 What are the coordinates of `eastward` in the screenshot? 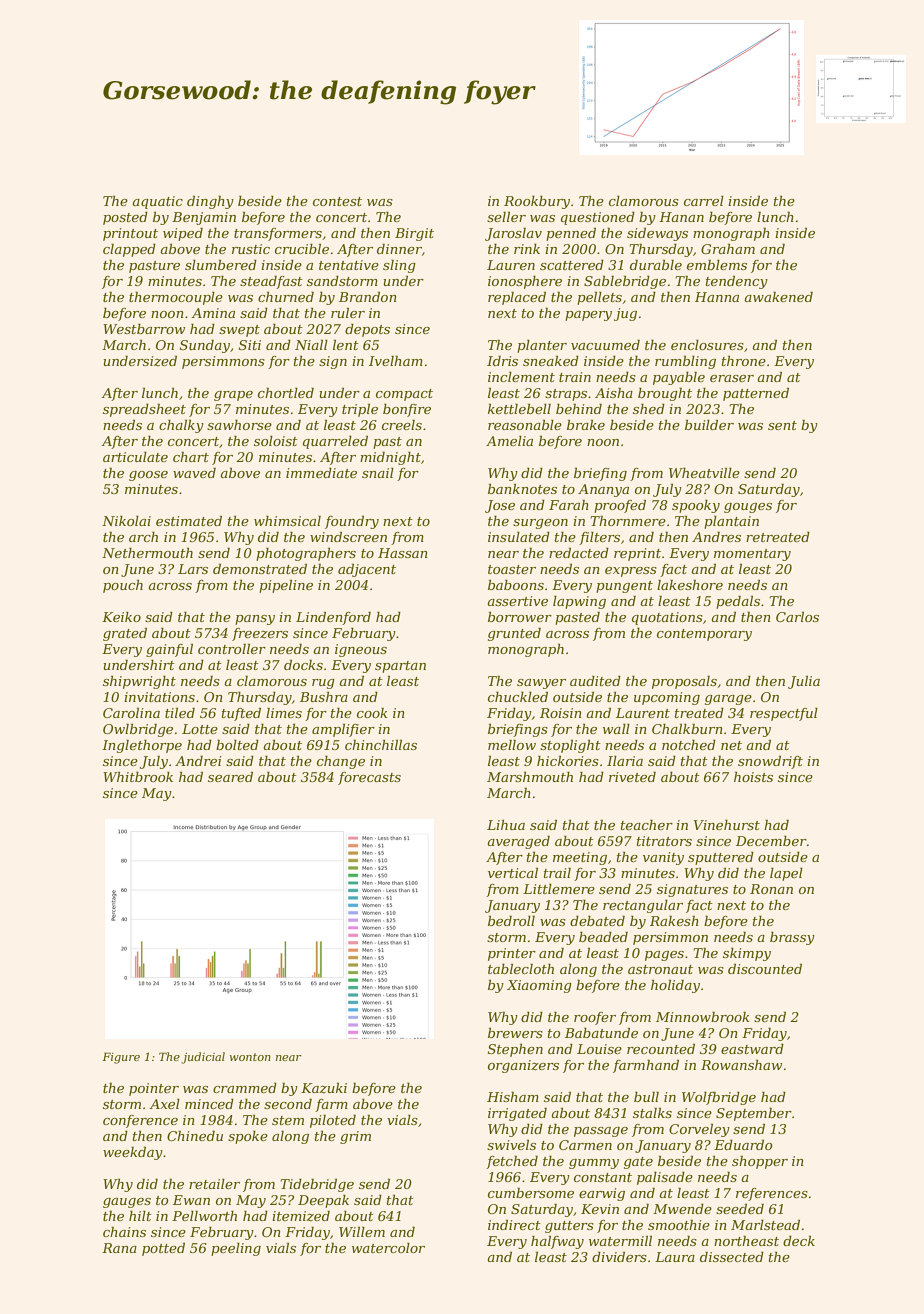 It's located at (752, 1048).
